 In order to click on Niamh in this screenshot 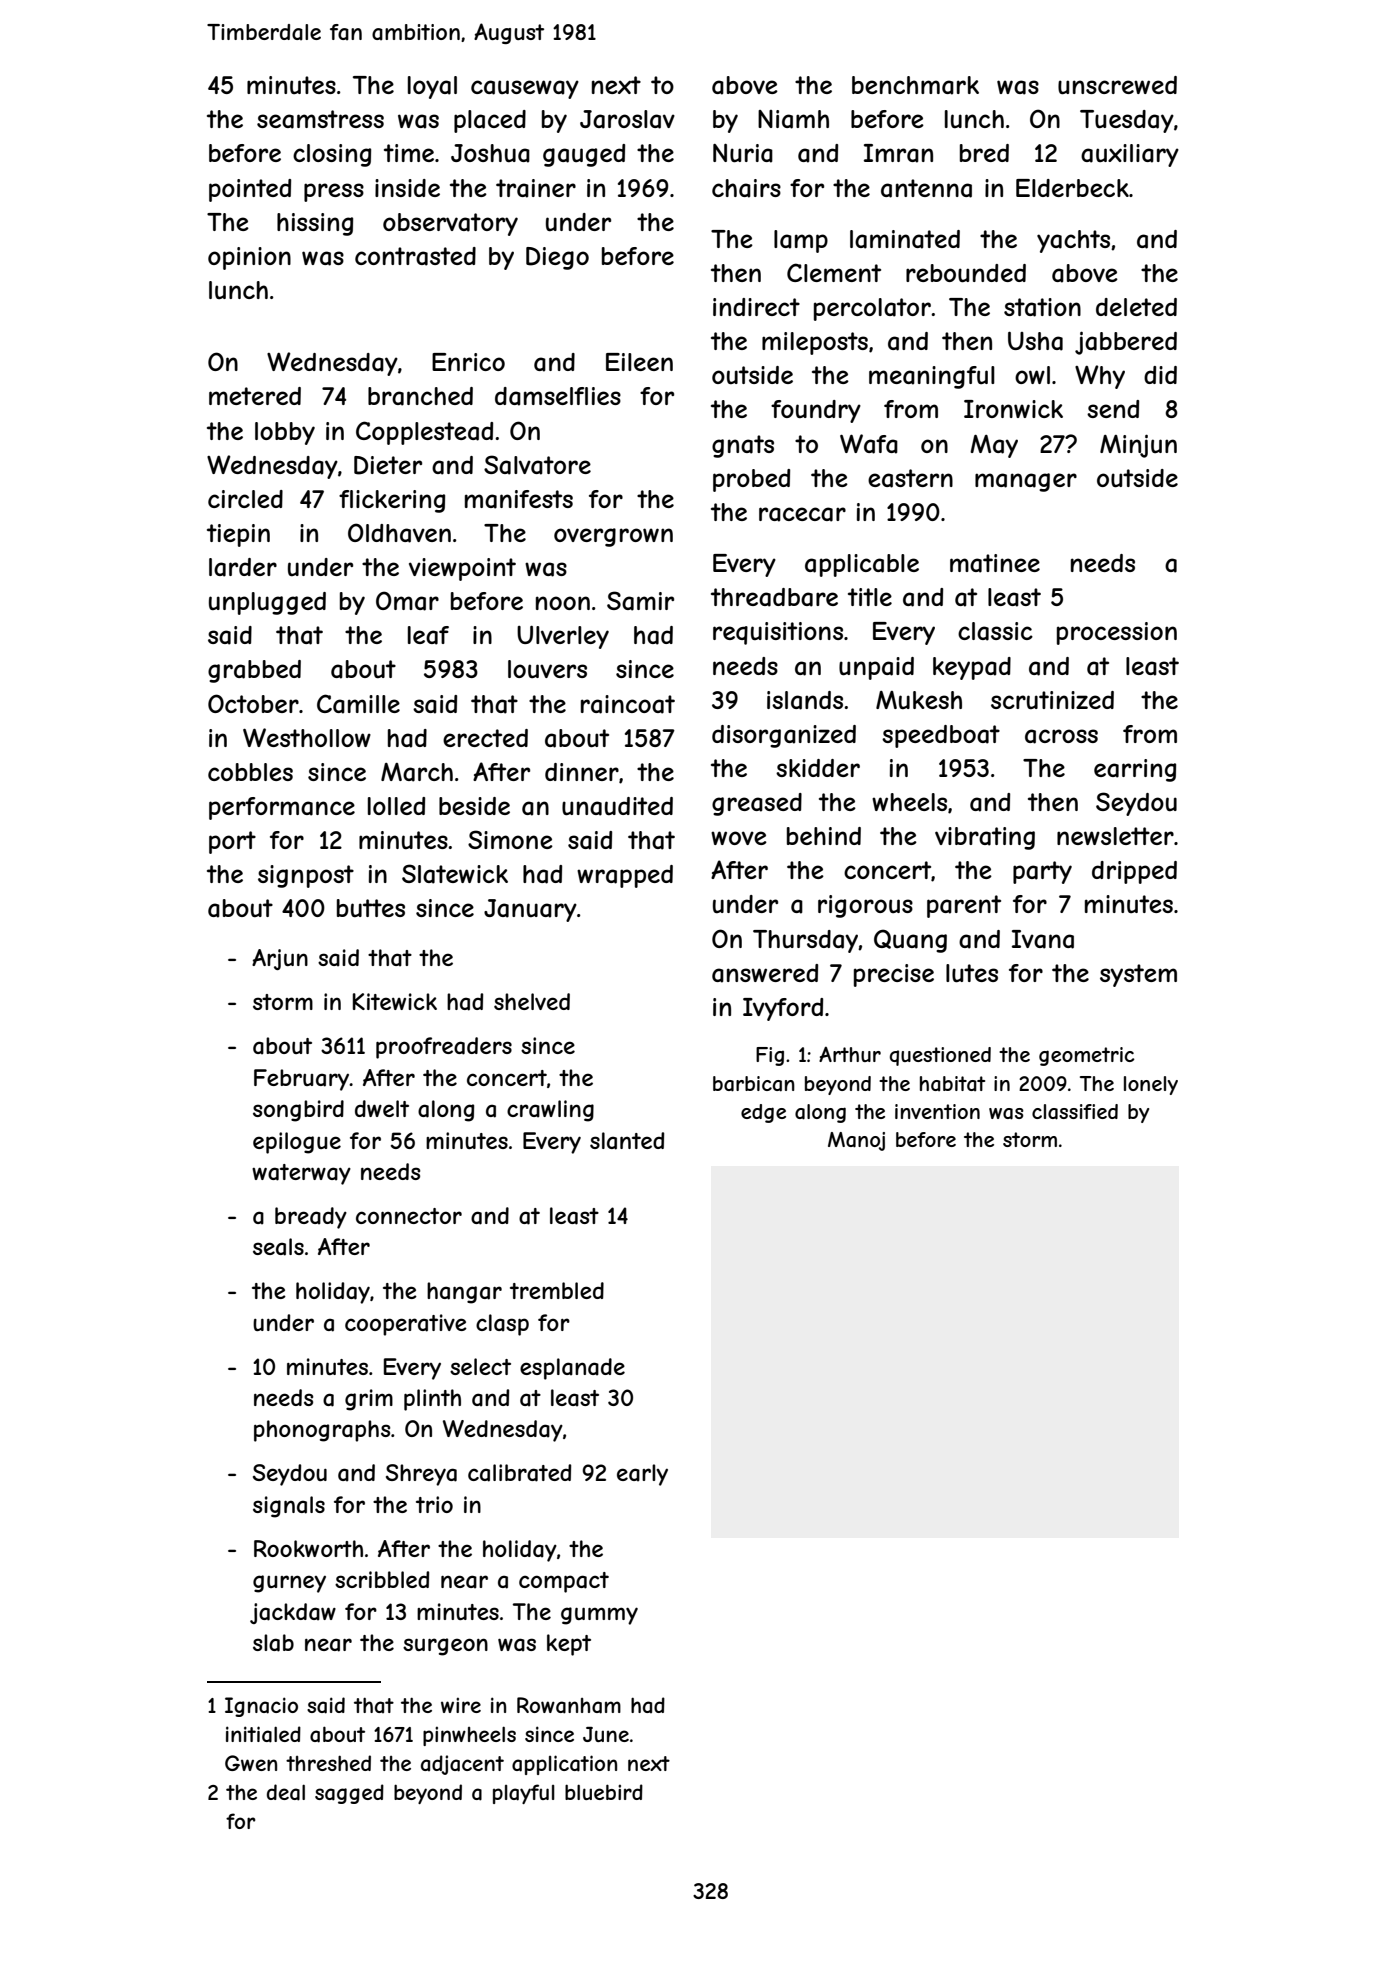, I will do `click(793, 119)`.
